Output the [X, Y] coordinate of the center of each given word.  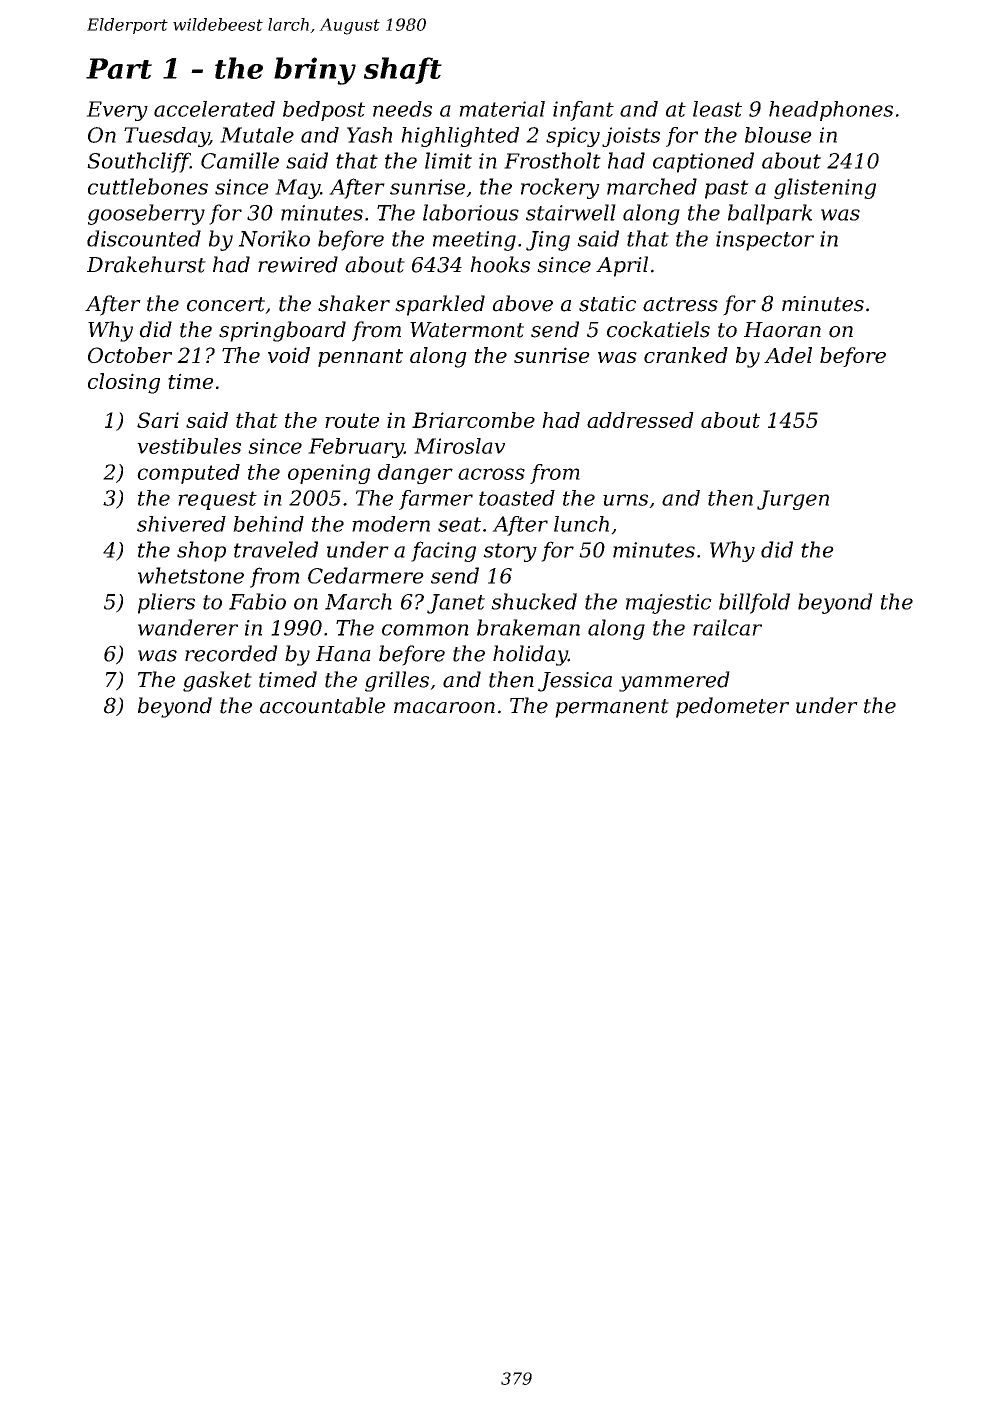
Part [119, 68]
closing [124, 383]
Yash [369, 135]
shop [201, 551]
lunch [581, 524]
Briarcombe [473, 420]
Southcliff [138, 162]
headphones [831, 111]
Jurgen [793, 500]
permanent [612, 708]
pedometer [732, 707]
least [717, 109]
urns [625, 500]
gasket [217, 681]
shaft [403, 70]
